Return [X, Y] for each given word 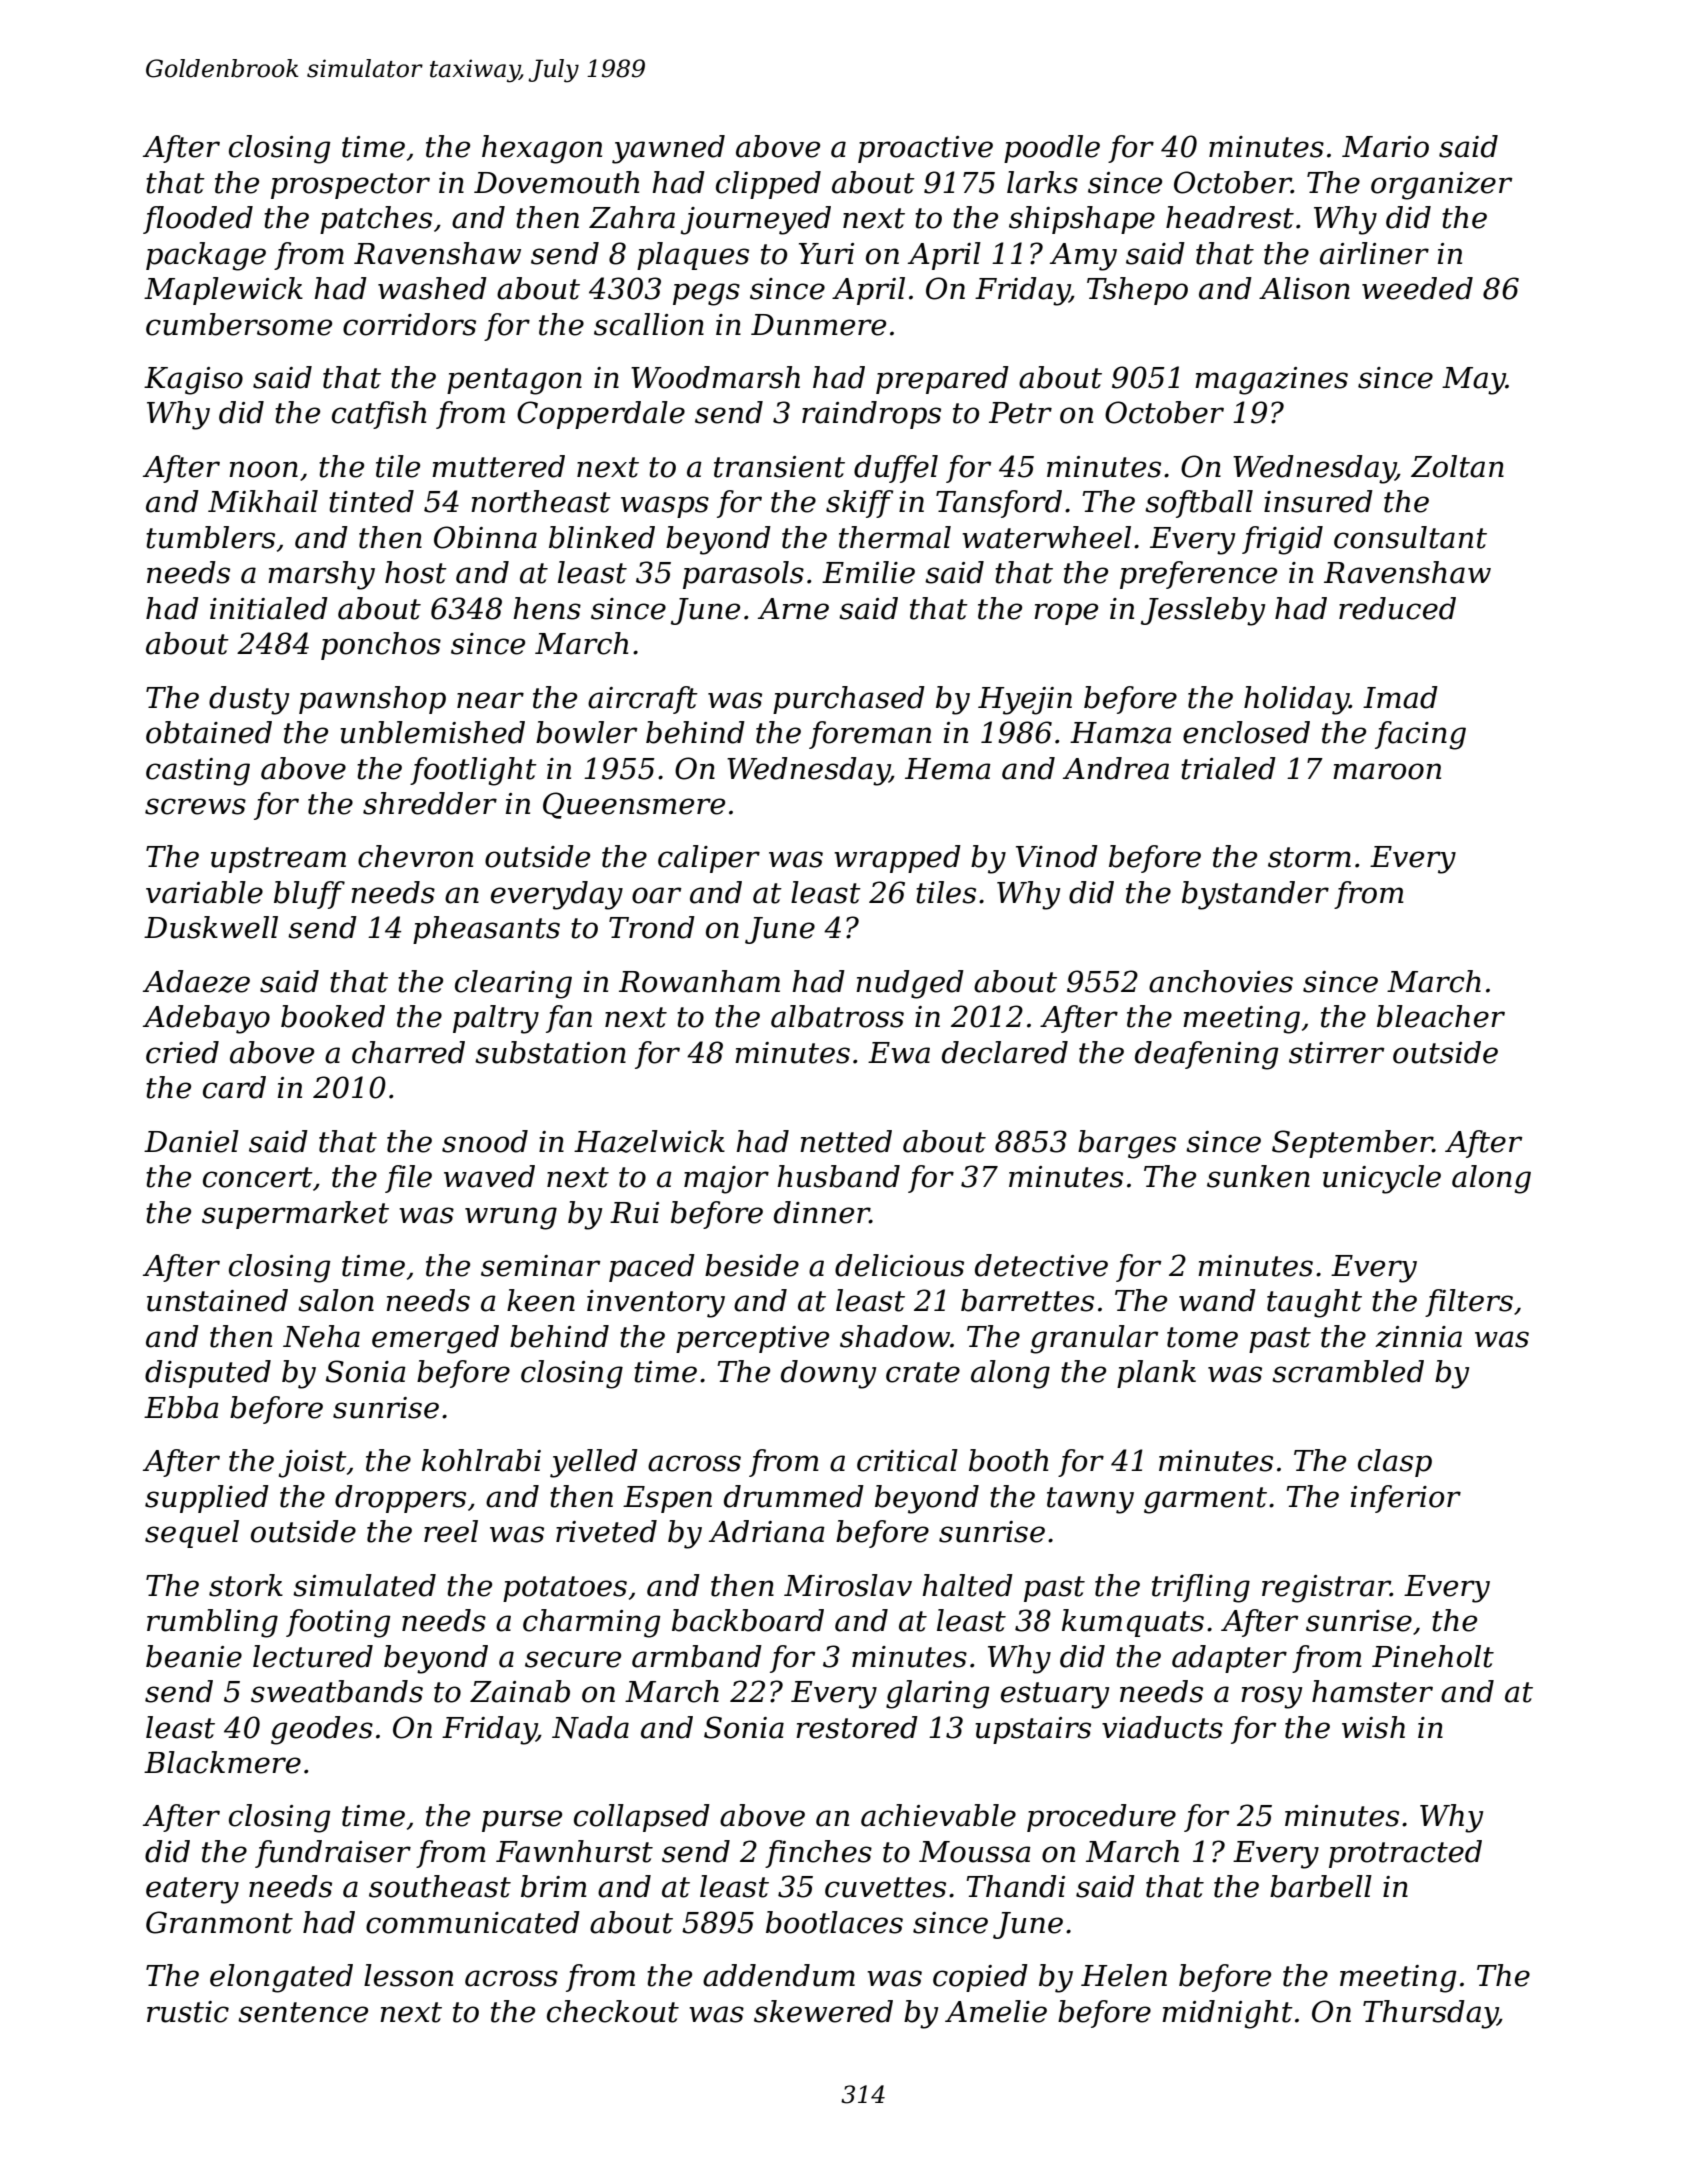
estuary [1055, 1695]
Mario [1385, 147]
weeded [1417, 288]
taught [1314, 1303]
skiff [859, 504]
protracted [1405, 1854]
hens [547, 608]
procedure [1101, 1818]
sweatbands [337, 1691]
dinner [822, 1212]
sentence [303, 2012]
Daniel [191, 1141]
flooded [198, 220]
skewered [823, 2011]
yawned [668, 149]
